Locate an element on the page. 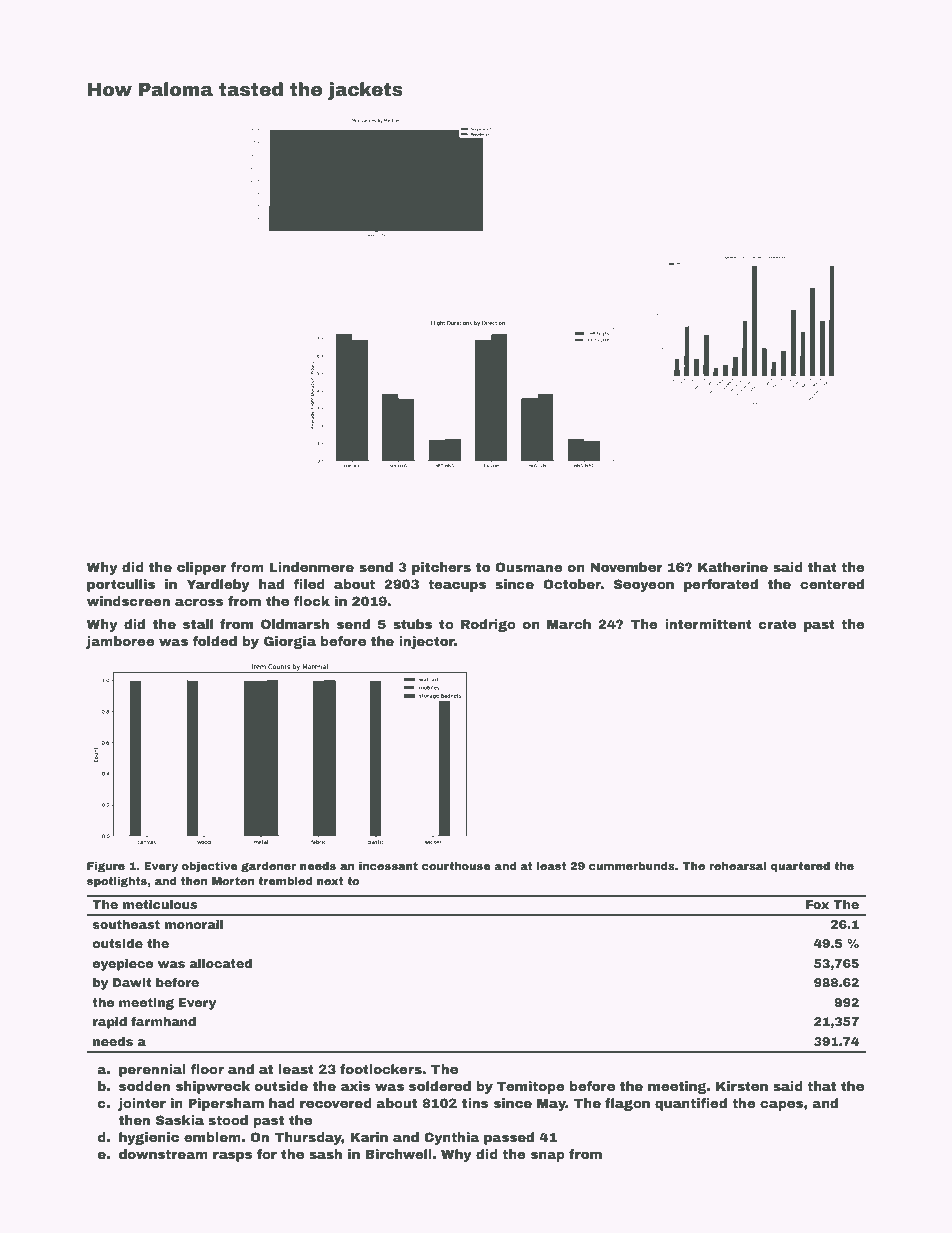 The height and width of the document is (1233, 952). Katherine is located at coordinates (733, 567).
